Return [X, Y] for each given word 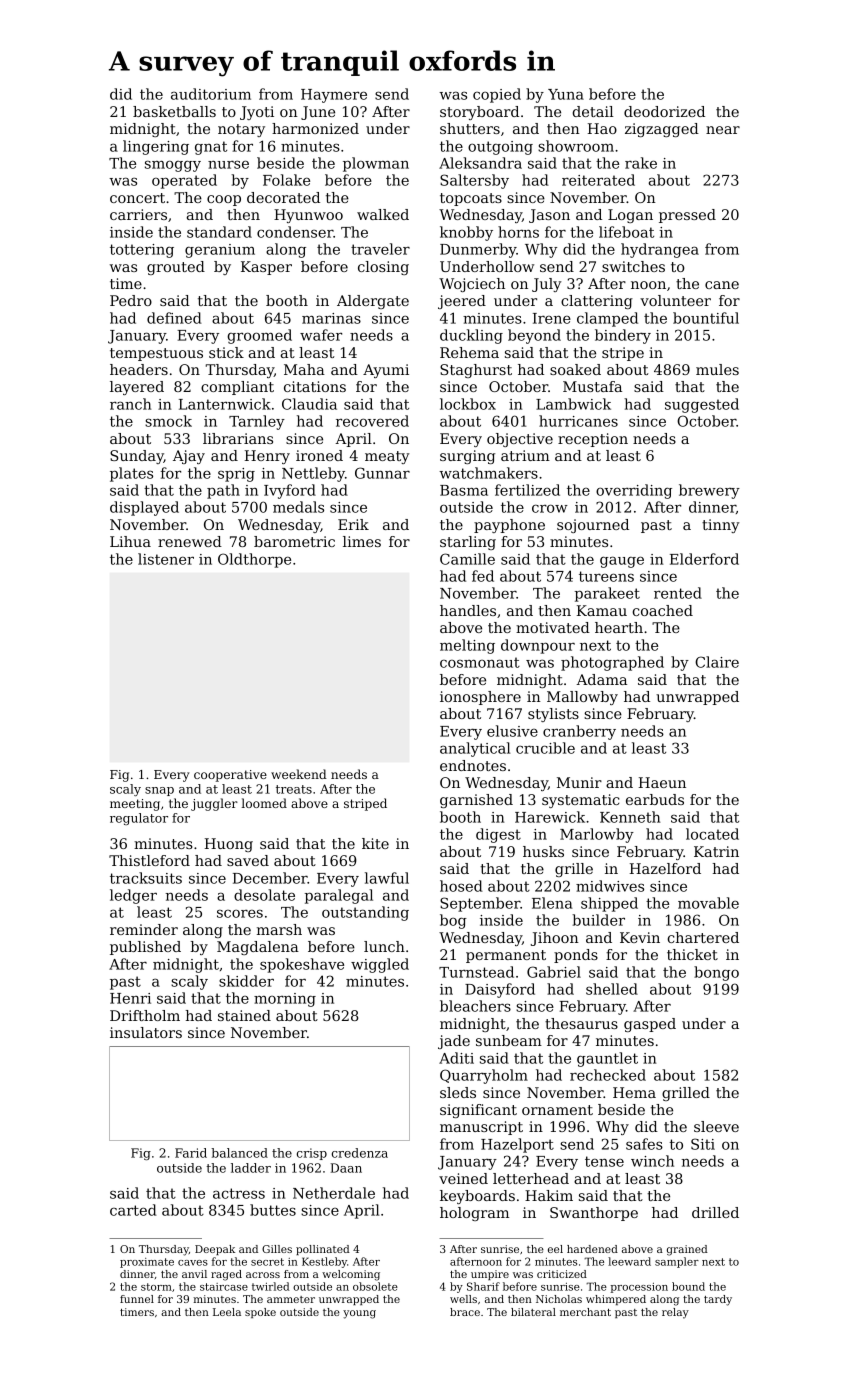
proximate [147, 1263]
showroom [576, 146]
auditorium [211, 94]
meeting [135, 805]
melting [467, 646]
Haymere [334, 96]
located [712, 834]
